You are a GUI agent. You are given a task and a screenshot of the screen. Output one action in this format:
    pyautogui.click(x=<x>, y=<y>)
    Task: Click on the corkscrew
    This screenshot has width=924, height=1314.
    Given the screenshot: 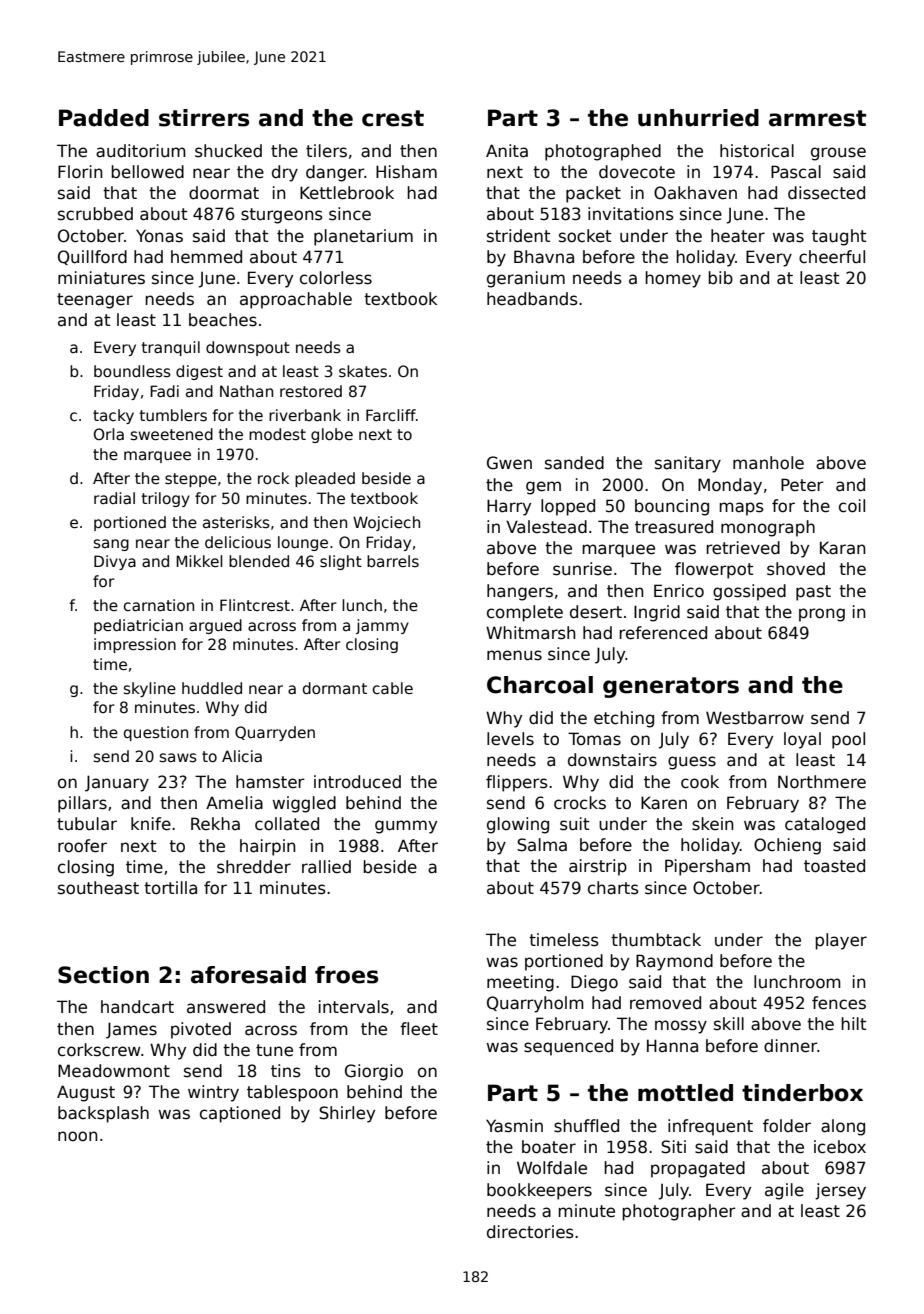 What is the action you would take?
    pyautogui.click(x=99, y=1050)
